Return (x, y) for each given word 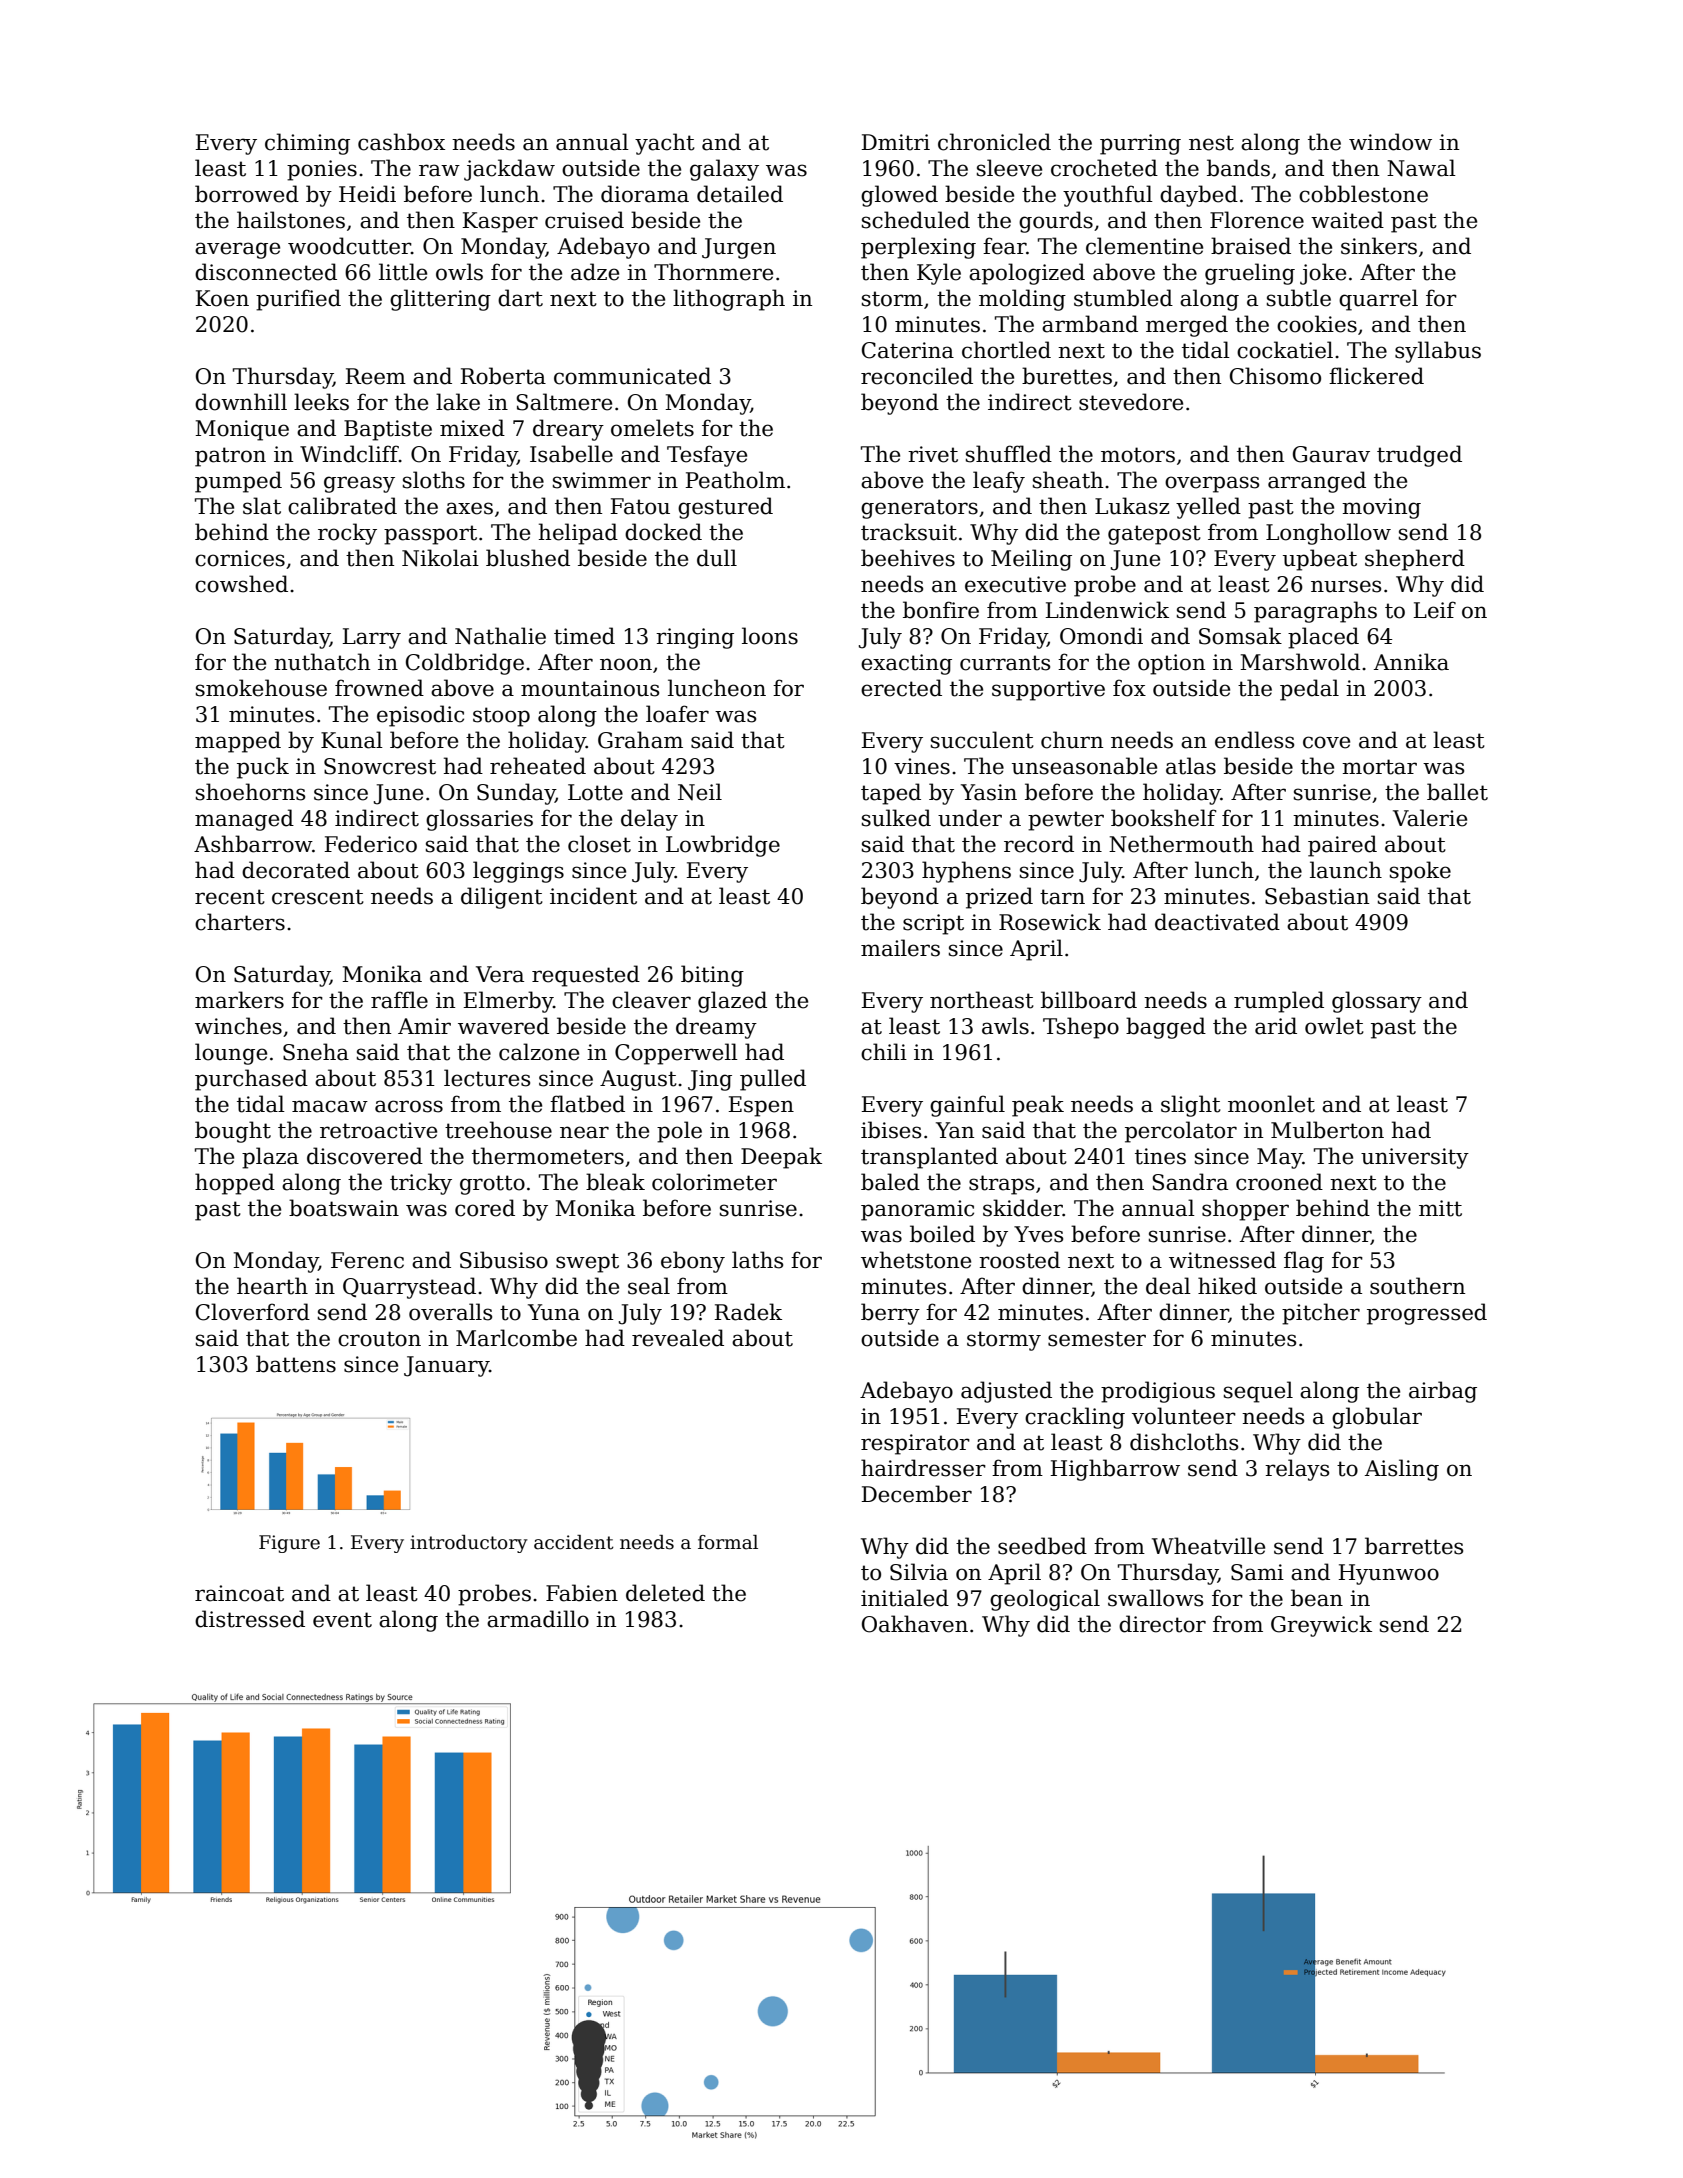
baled (890, 1182)
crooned (1279, 1182)
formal (728, 1542)
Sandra (1190, 1182)
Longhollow (1328, 534)
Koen (222, 298)
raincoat (239, 1593)
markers (239, 1000)
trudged (1419, 456)
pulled (773, 1080)
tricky (421, 1184)
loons (770, 636)
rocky (347, 534)
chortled (1006, 350)
